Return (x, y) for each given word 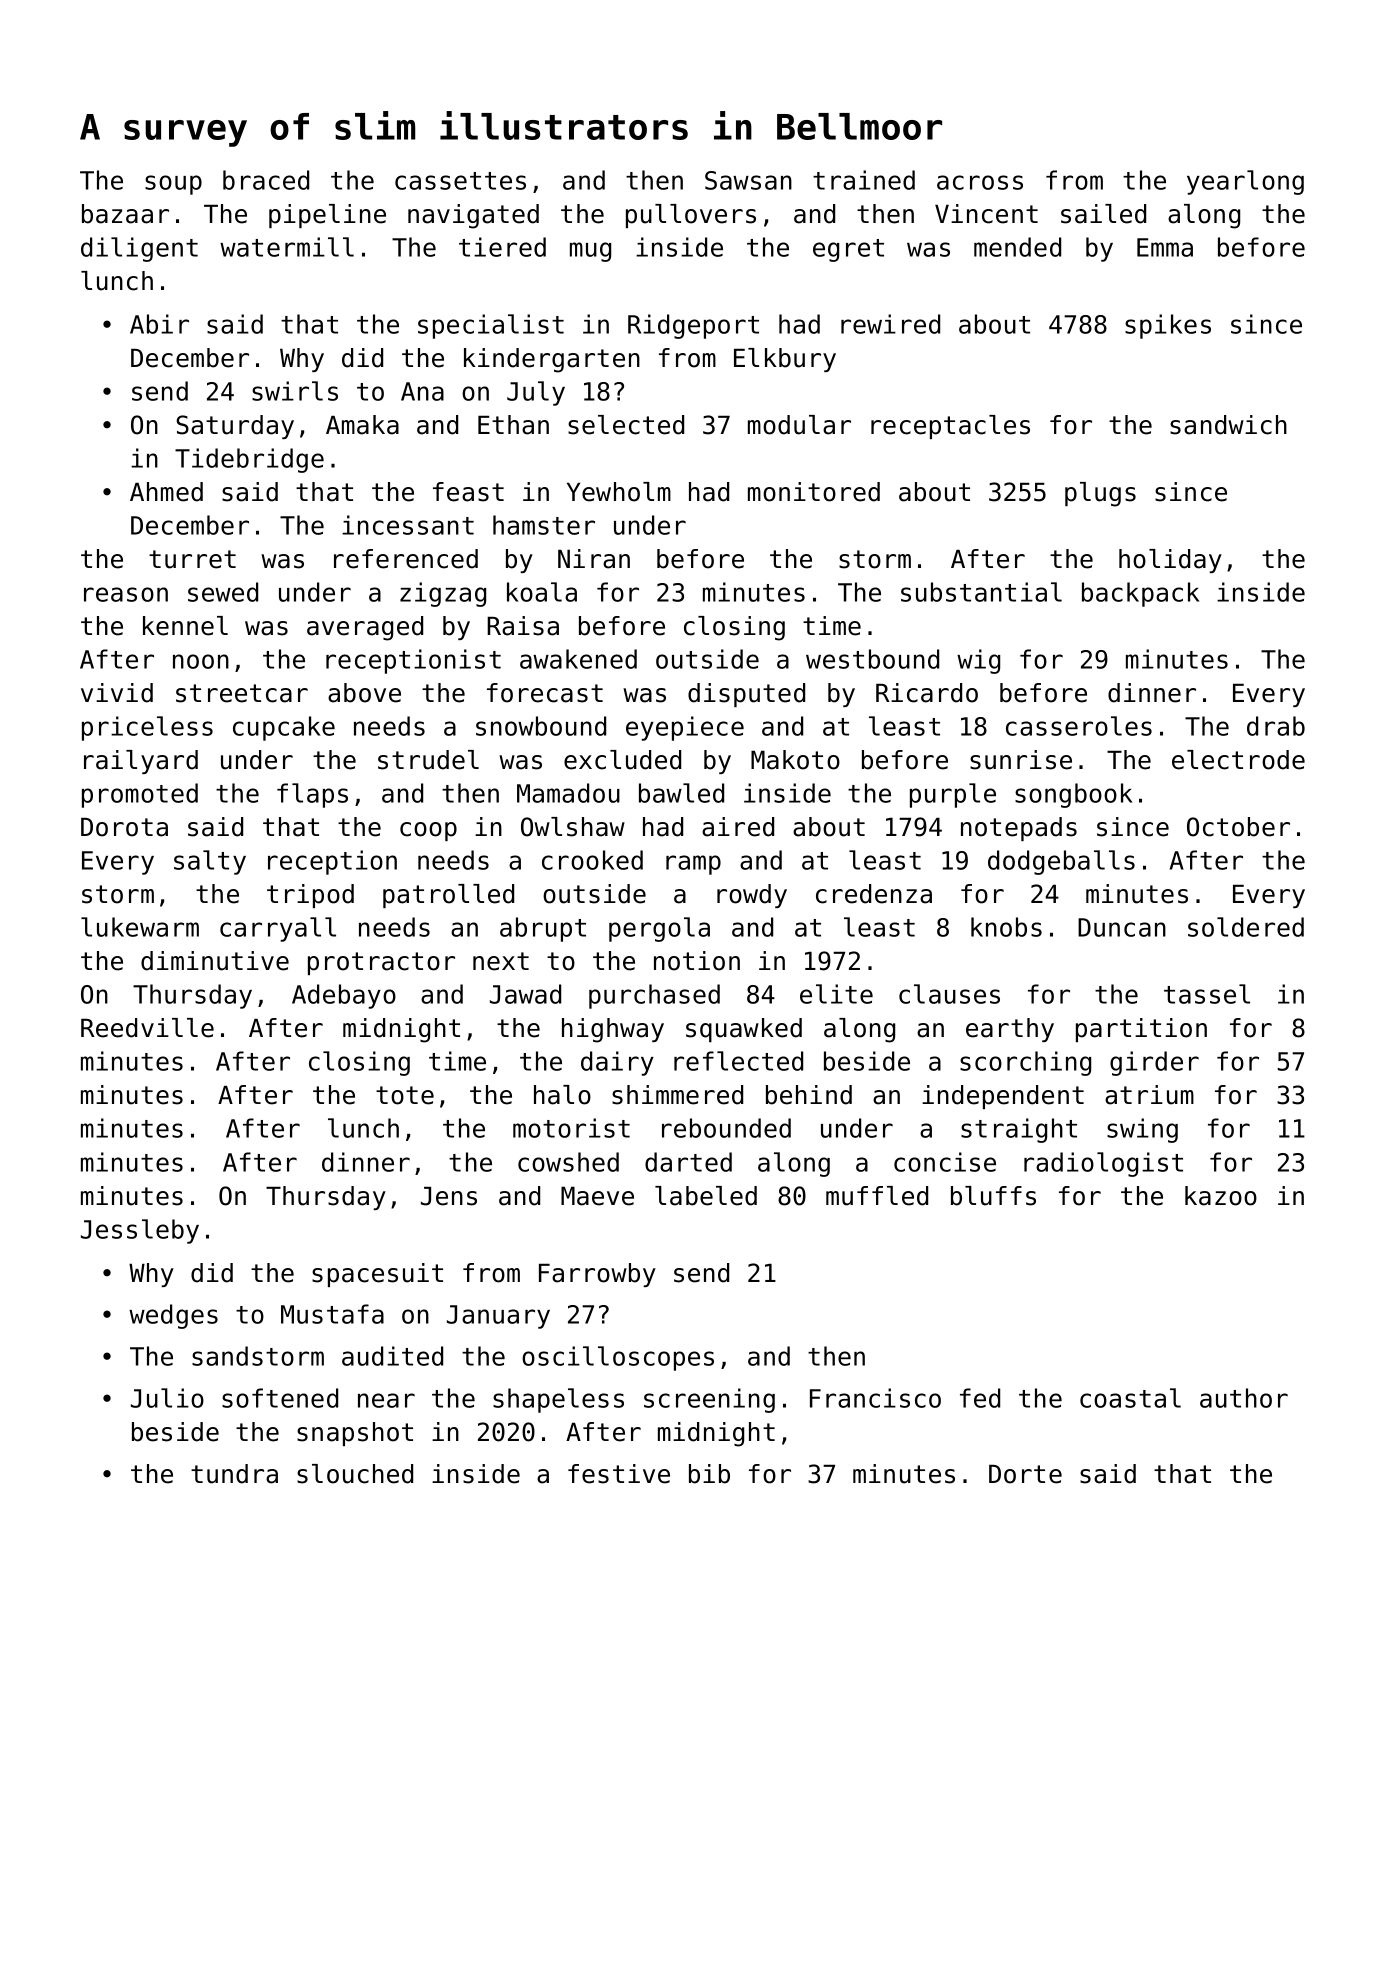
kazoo (1221, 1196)
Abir (159, 324)
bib (709, 1474)
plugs (1100, 494)
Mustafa (332, 1314)
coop (428, 831)
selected (626, 425)
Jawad (525, 994)
